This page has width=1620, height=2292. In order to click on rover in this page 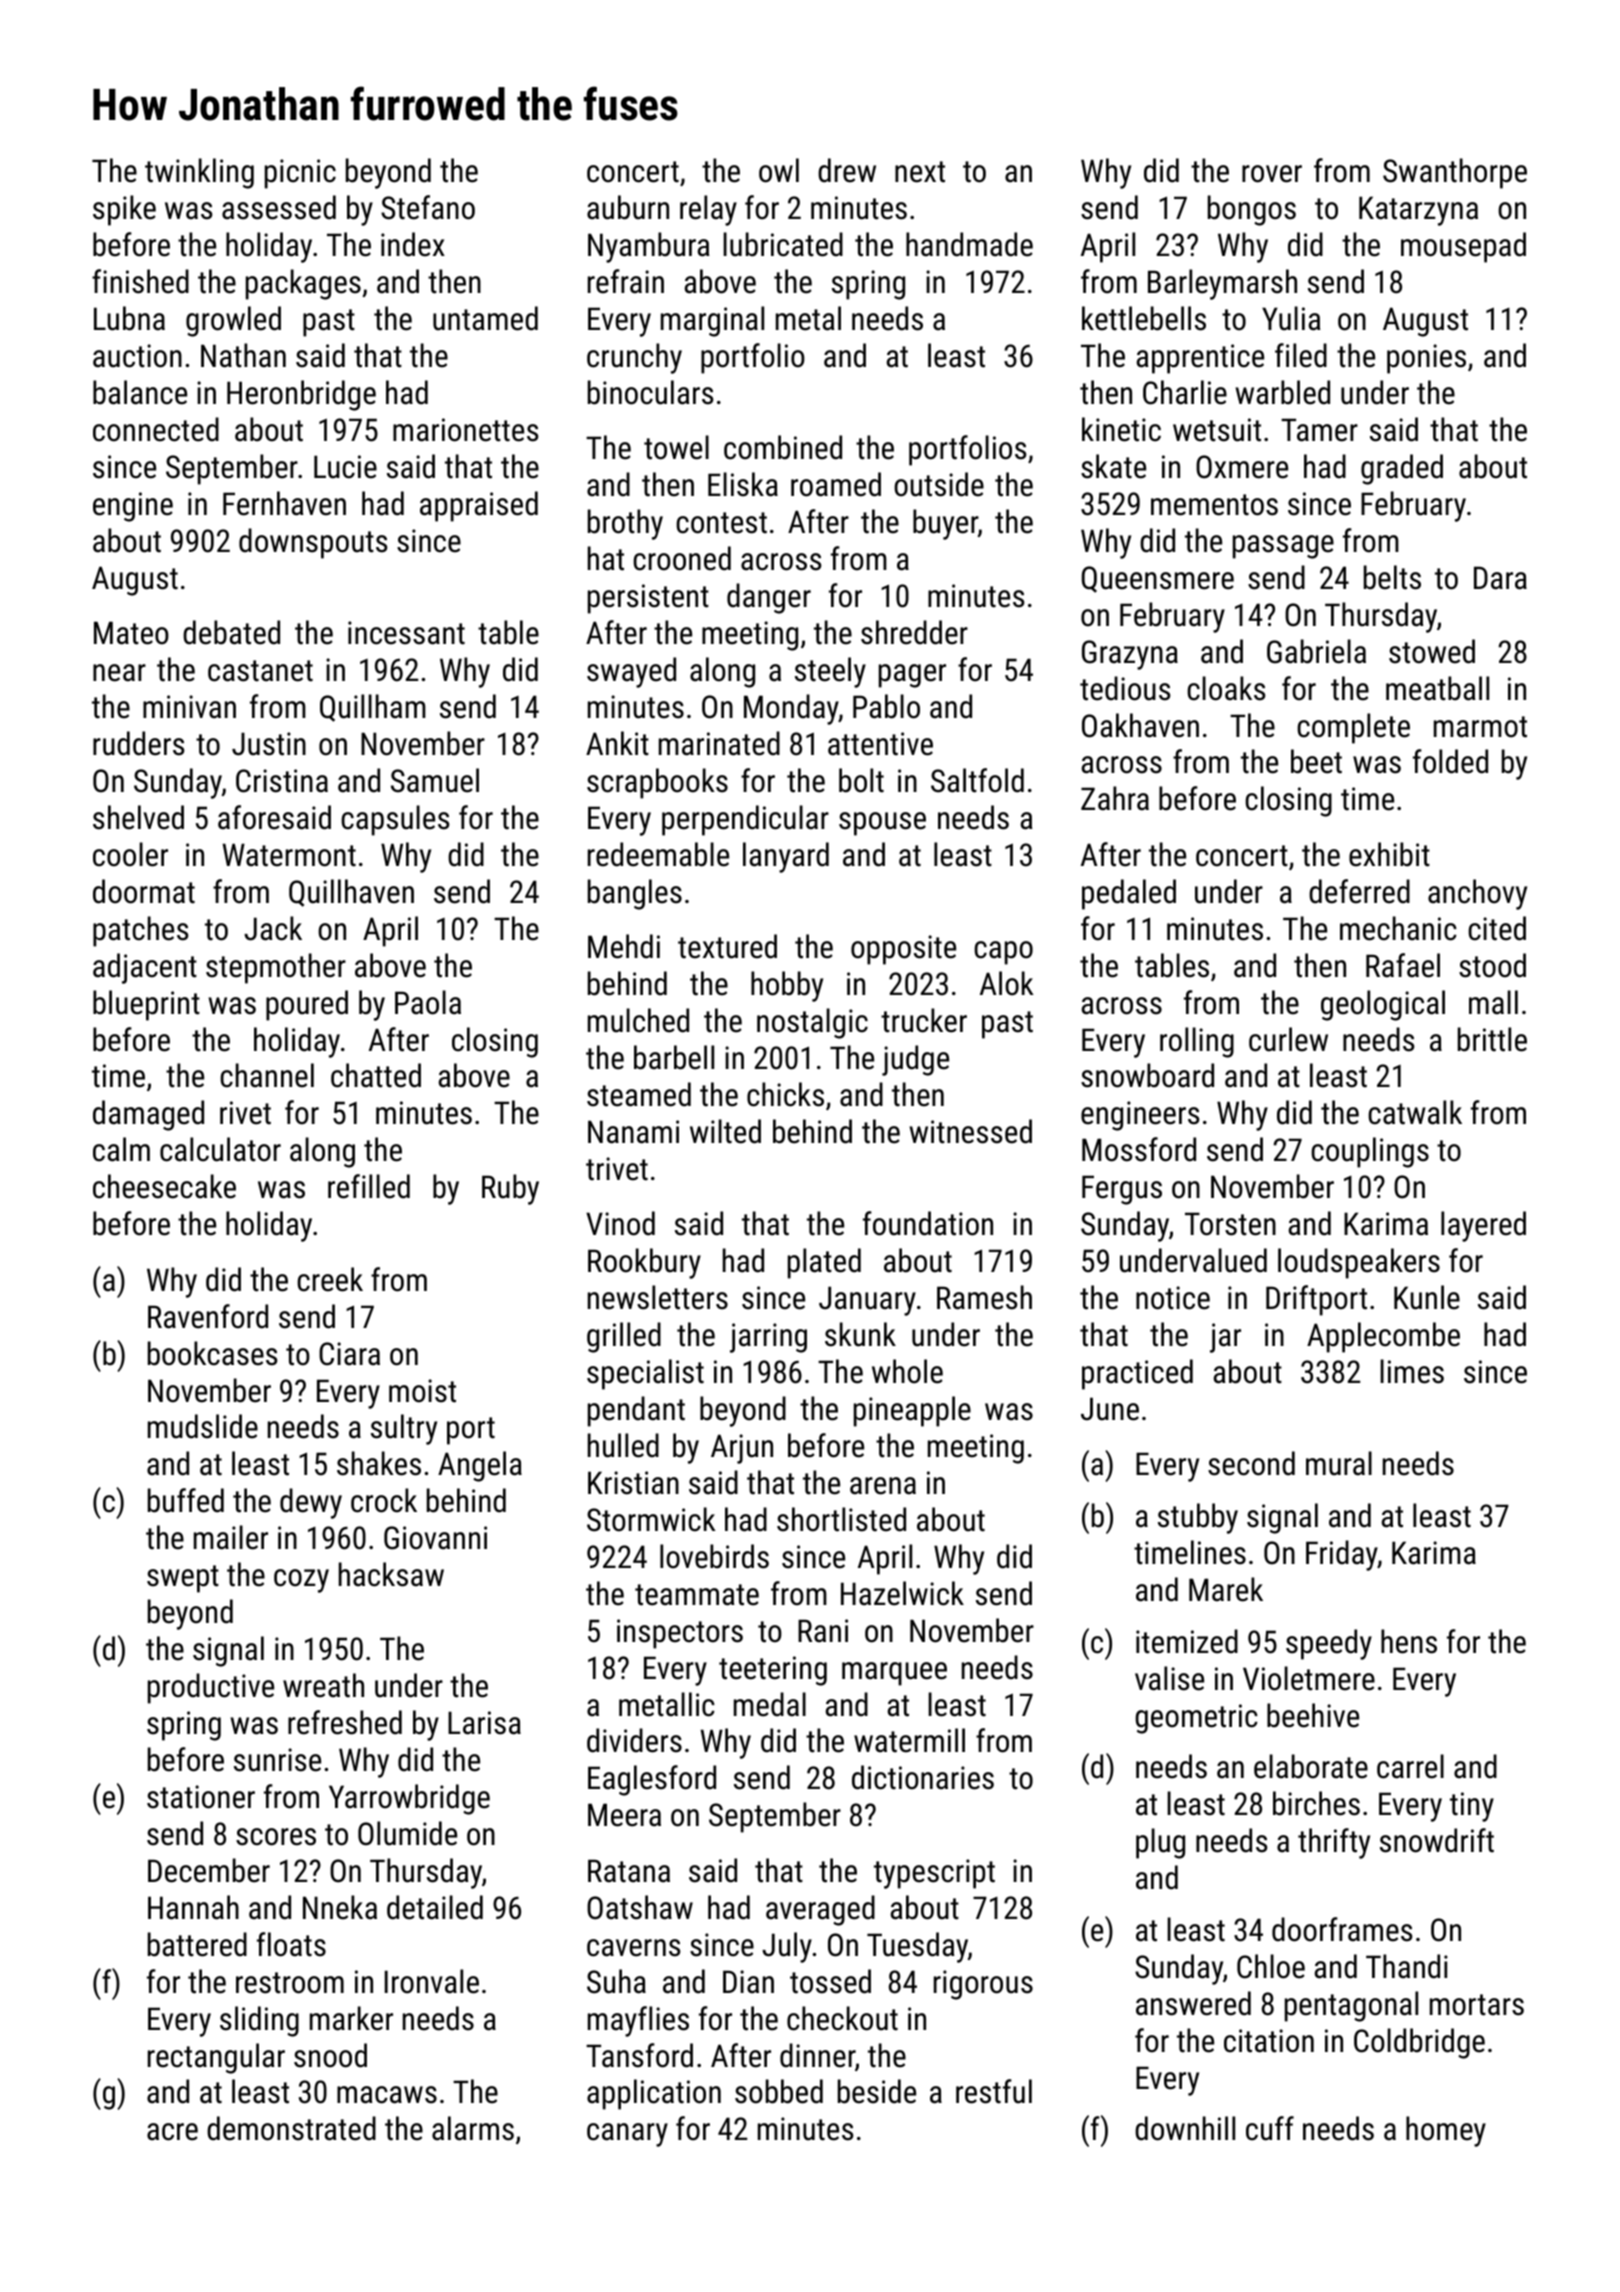, I will do `click(1272, 174)`.
